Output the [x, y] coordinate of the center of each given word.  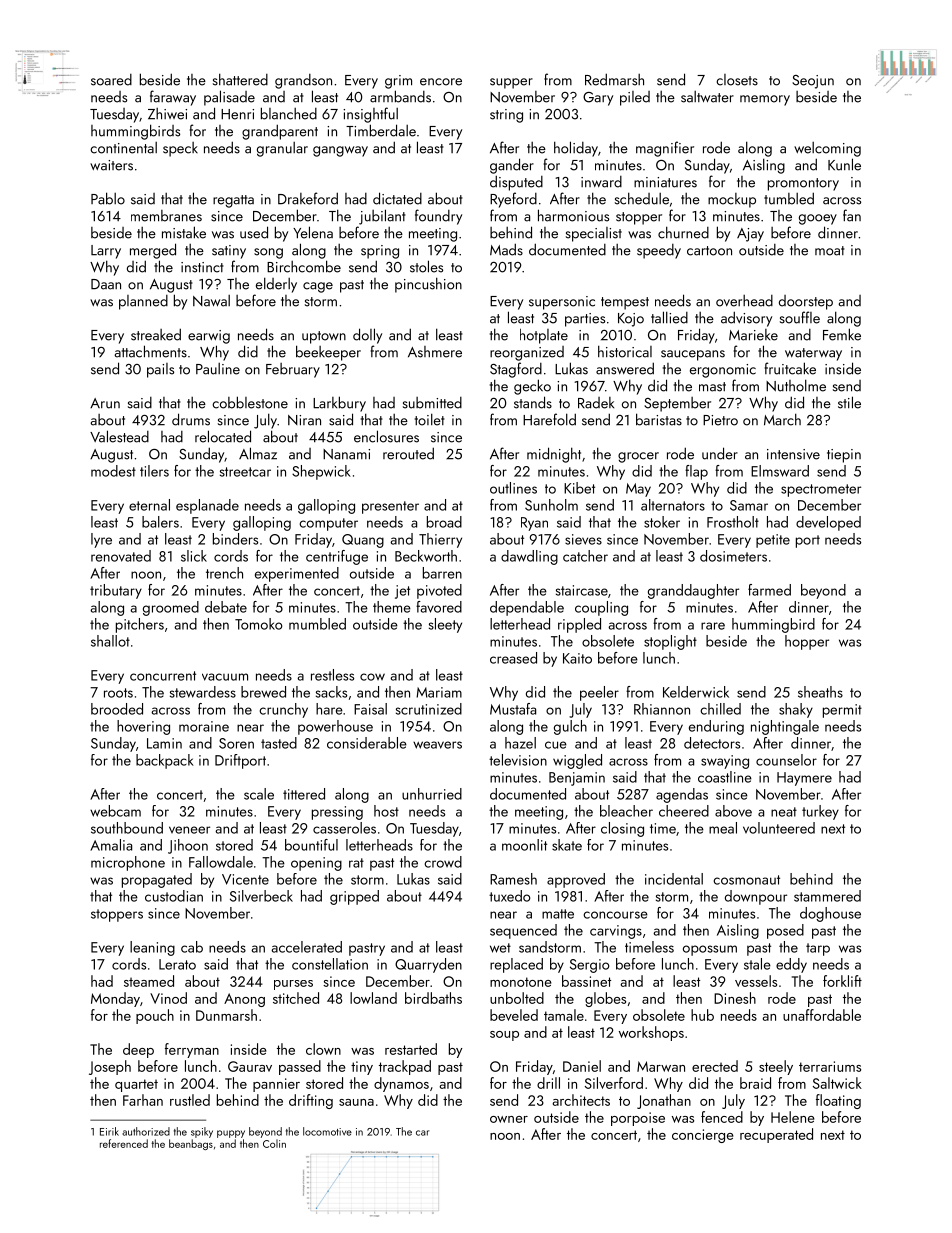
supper [511, 83]
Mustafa [513, 709]
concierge [703, 1136]
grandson [303, 81]
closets [737, 80]
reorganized [527, 353]
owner [509, 1119]
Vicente [245, 879]
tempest [625, 303]
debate [226, 607]
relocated [223, 436]
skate [567, 845]
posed [785, 931]
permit [842, 711]
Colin [274, 1143]
